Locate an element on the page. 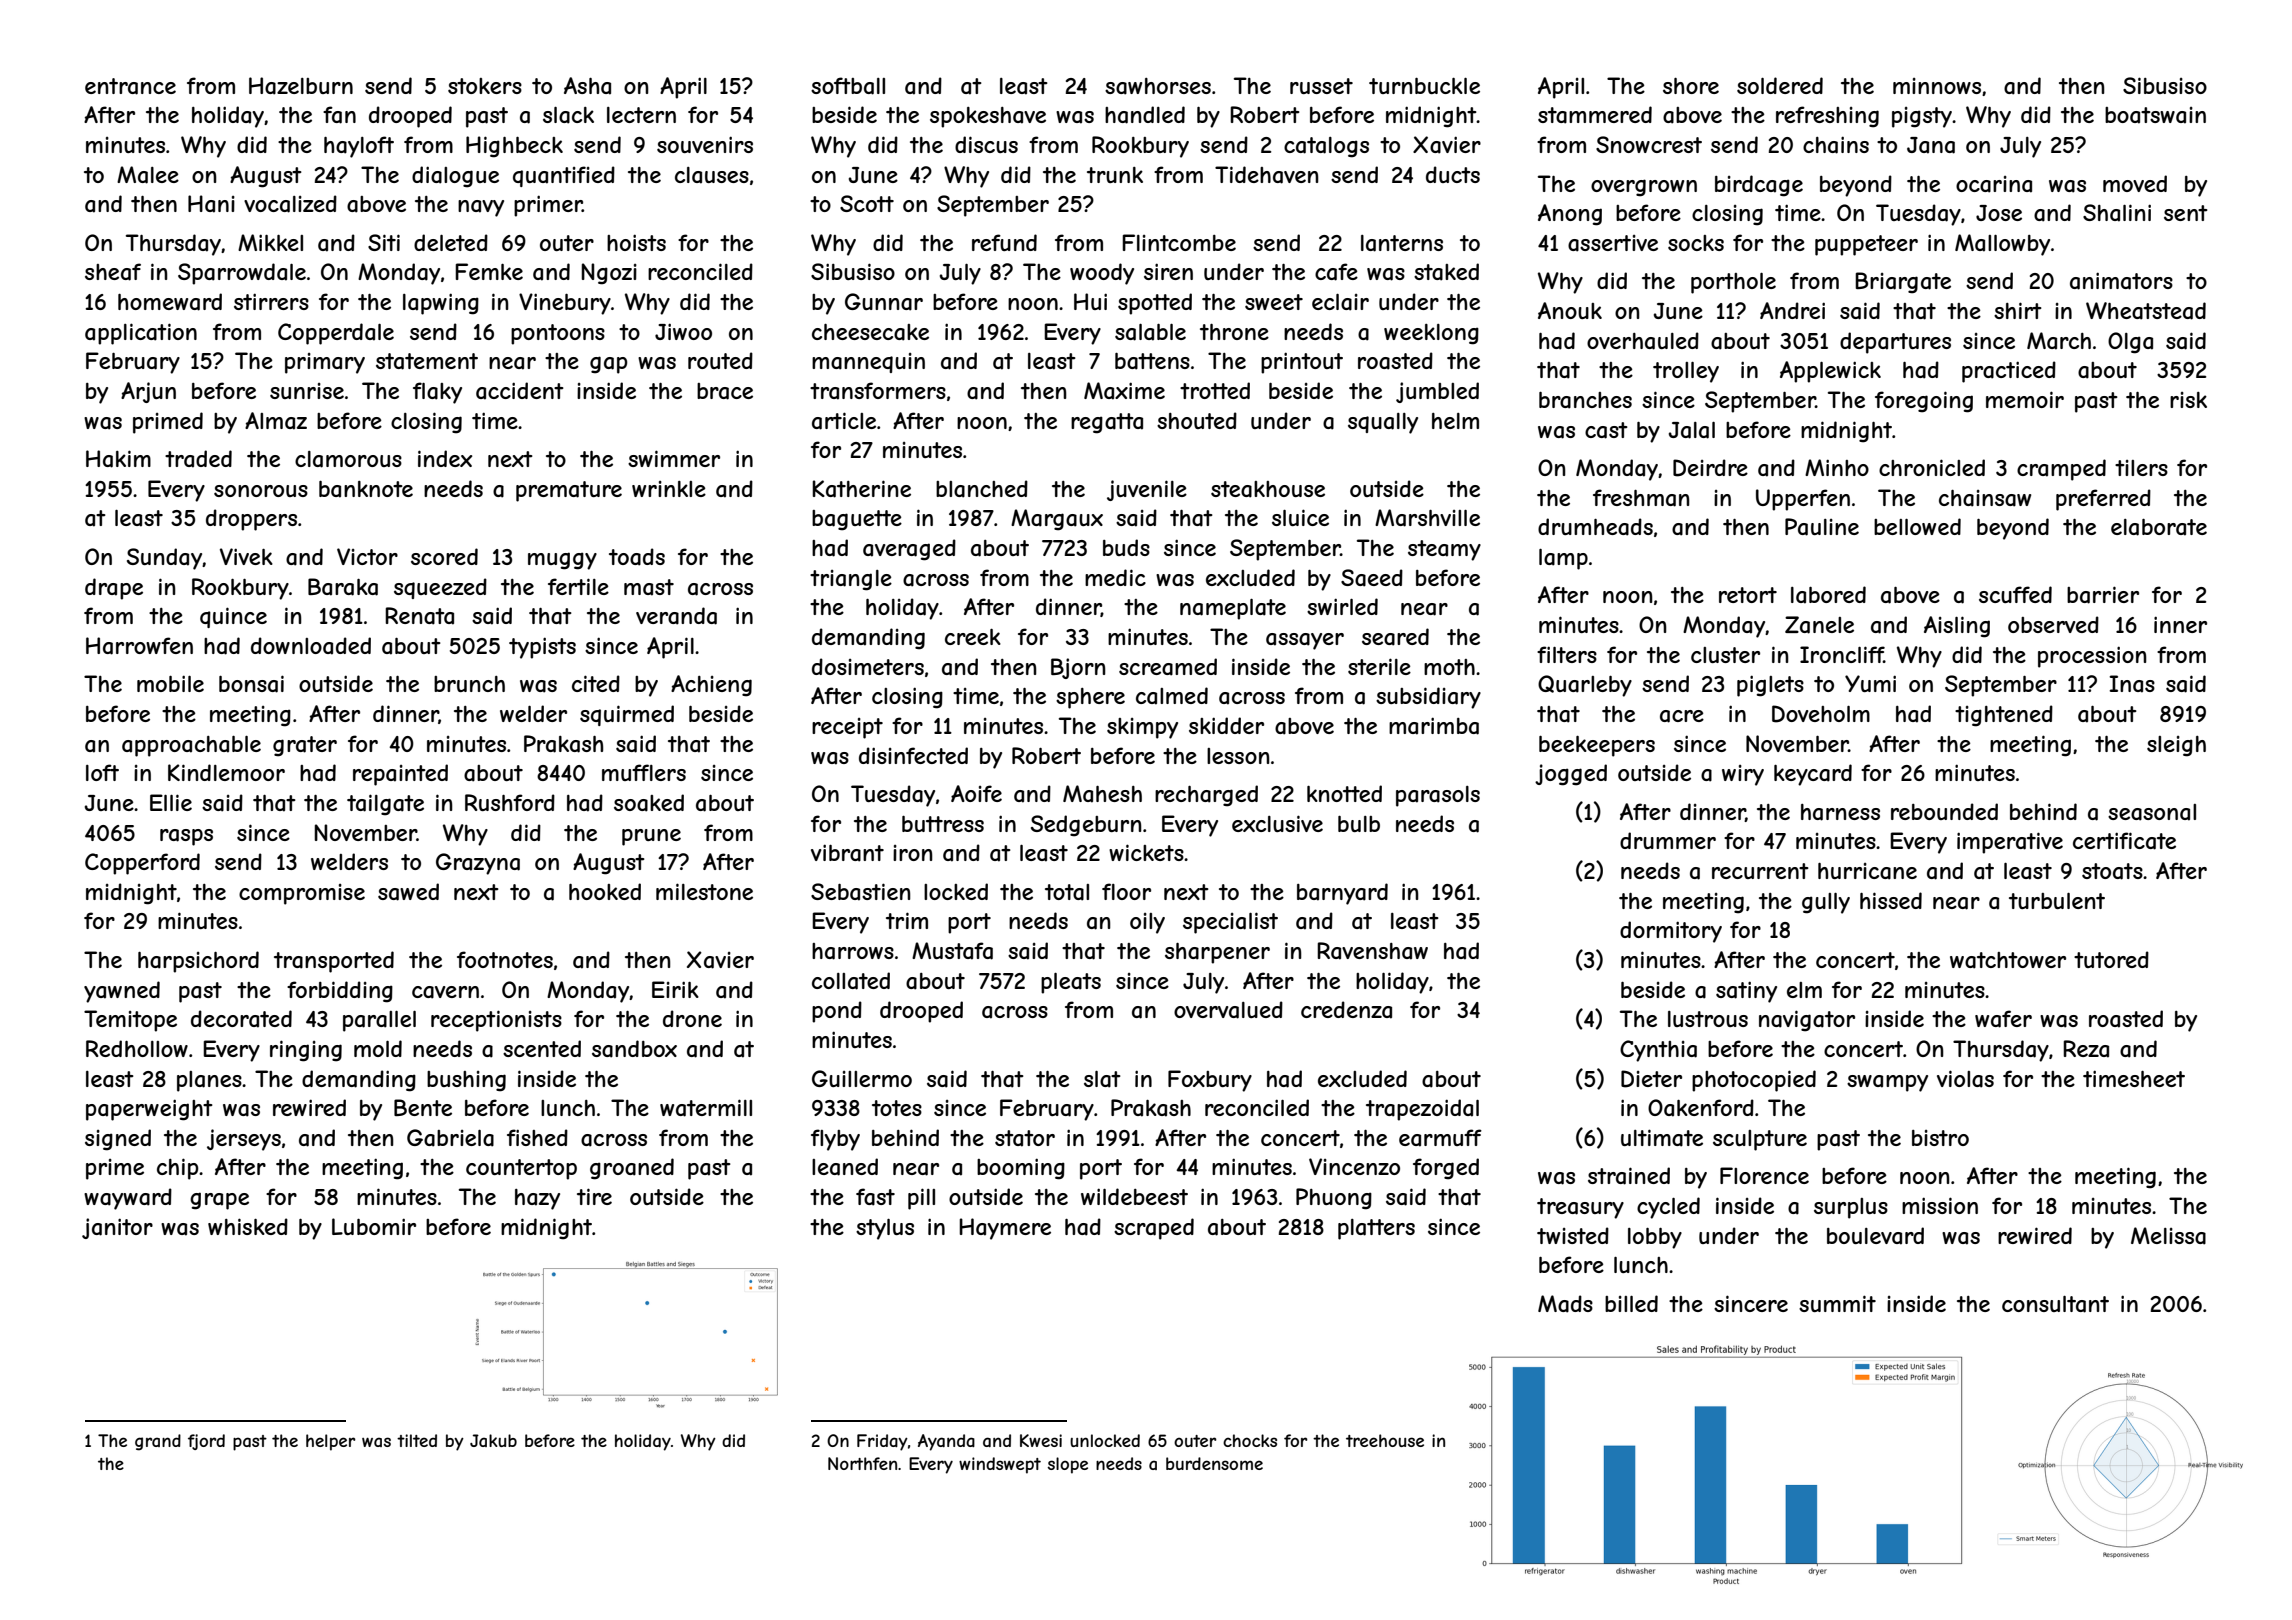  drone is located at coordinates (692, 1018).
